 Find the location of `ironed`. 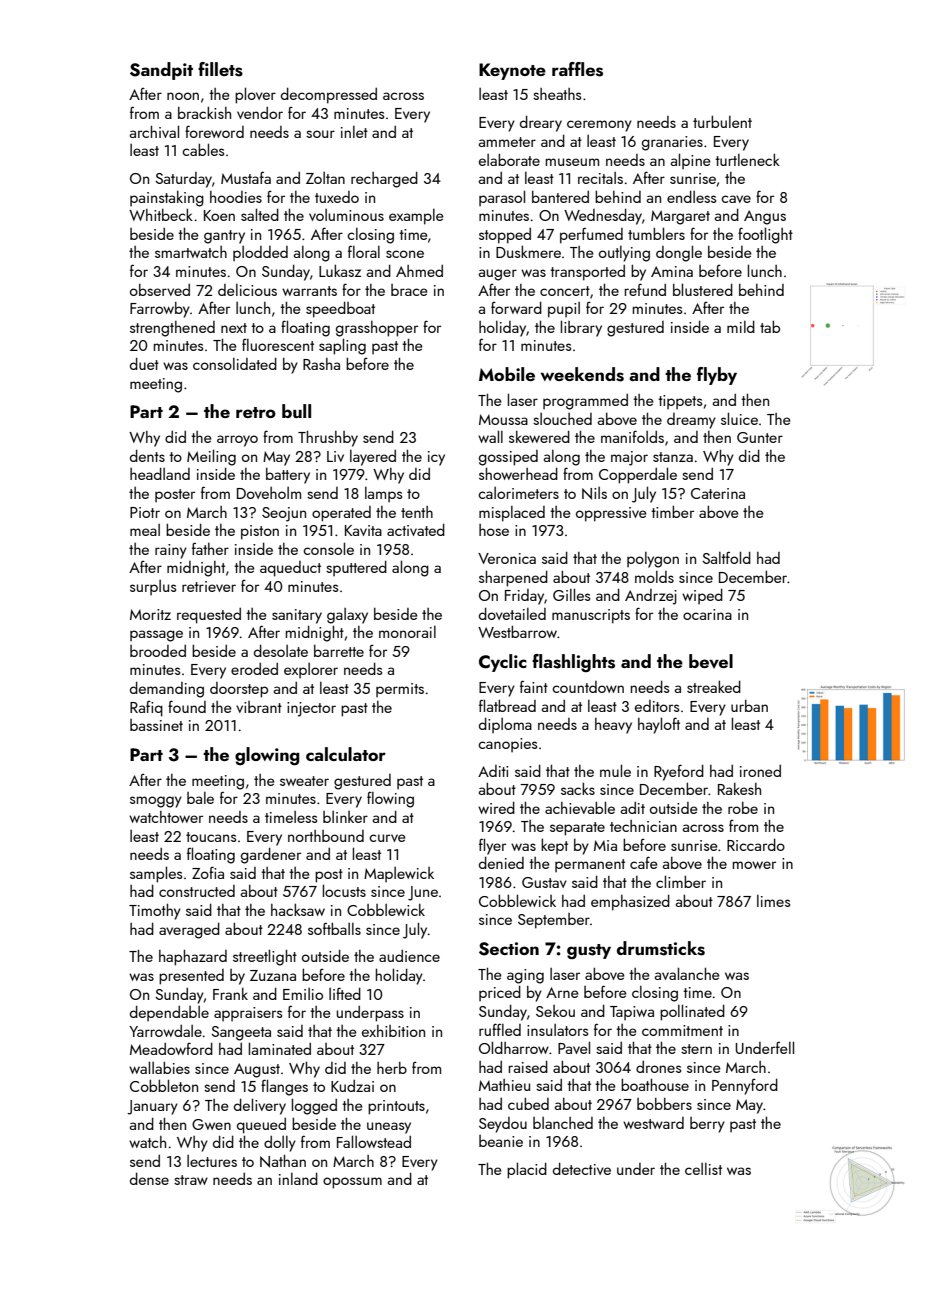

ironed is located at coordinates (760, 771).
